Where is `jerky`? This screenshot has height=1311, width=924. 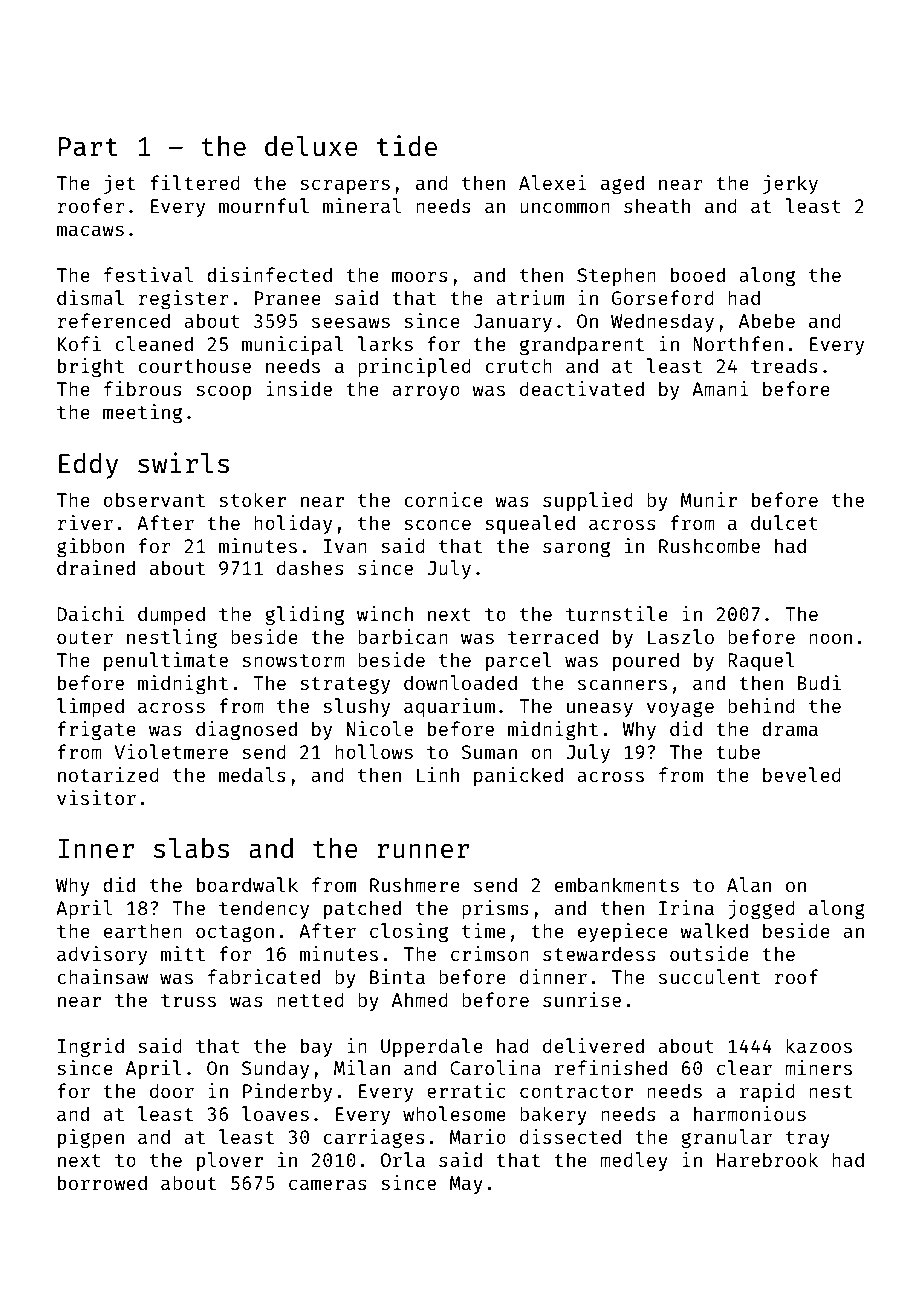
jerky is located at coordinates (790, 184).
